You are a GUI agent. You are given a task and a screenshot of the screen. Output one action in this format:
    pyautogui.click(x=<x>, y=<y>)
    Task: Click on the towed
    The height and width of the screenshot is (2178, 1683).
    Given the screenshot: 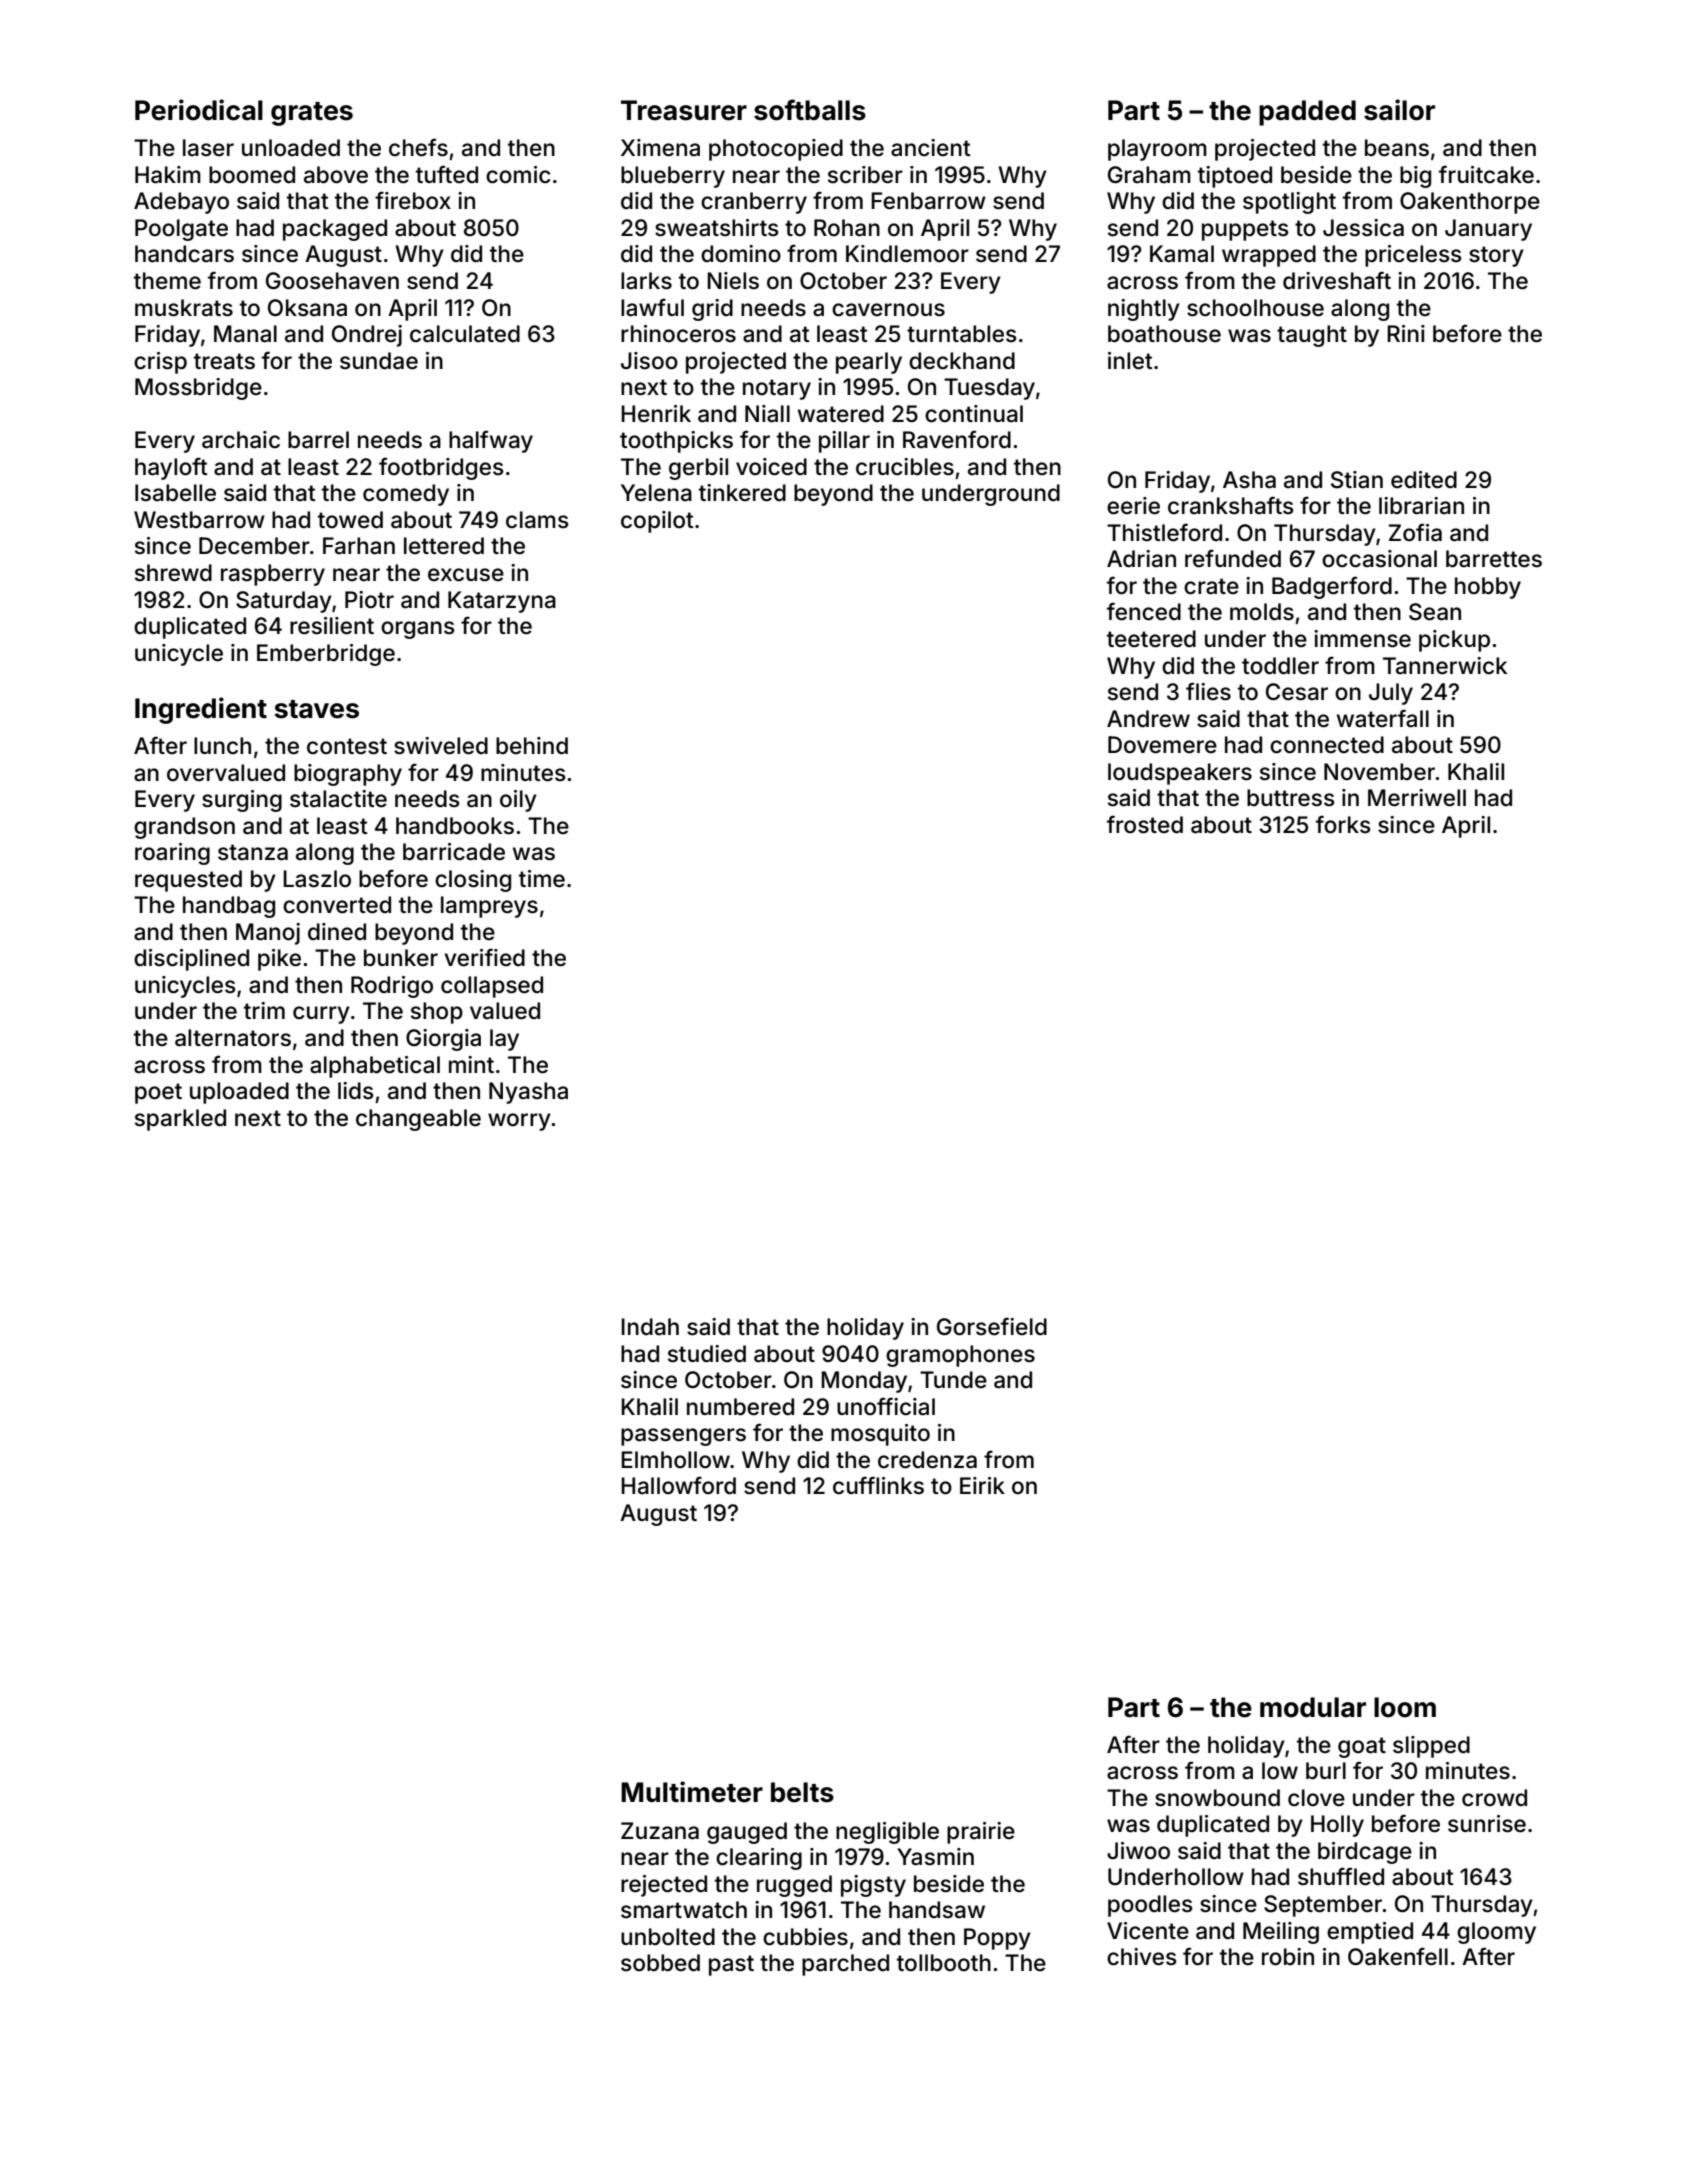 What is the action you would take?
    pyautogui.click(x=350, y=520)
